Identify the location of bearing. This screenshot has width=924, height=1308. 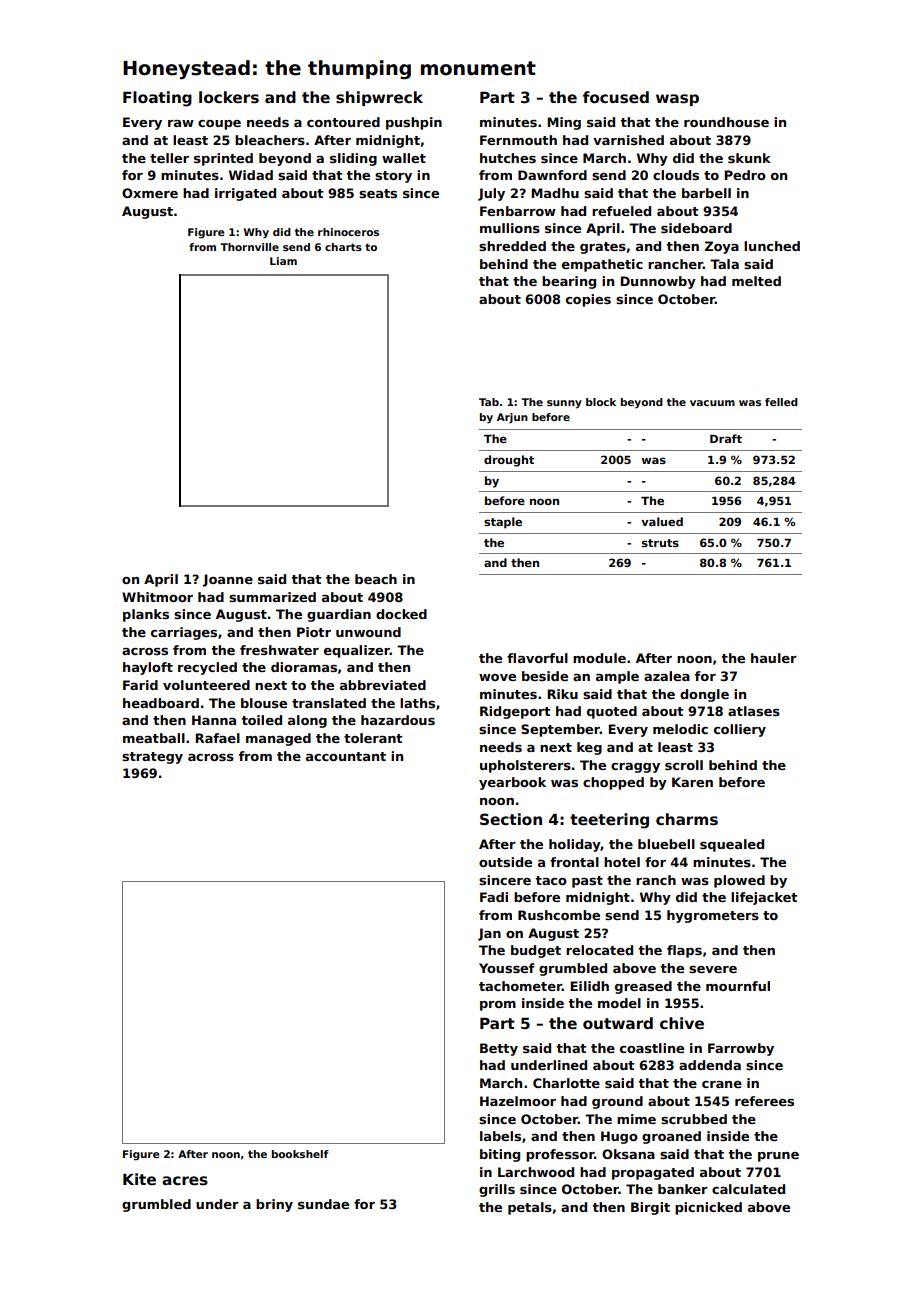
(569, 282).
